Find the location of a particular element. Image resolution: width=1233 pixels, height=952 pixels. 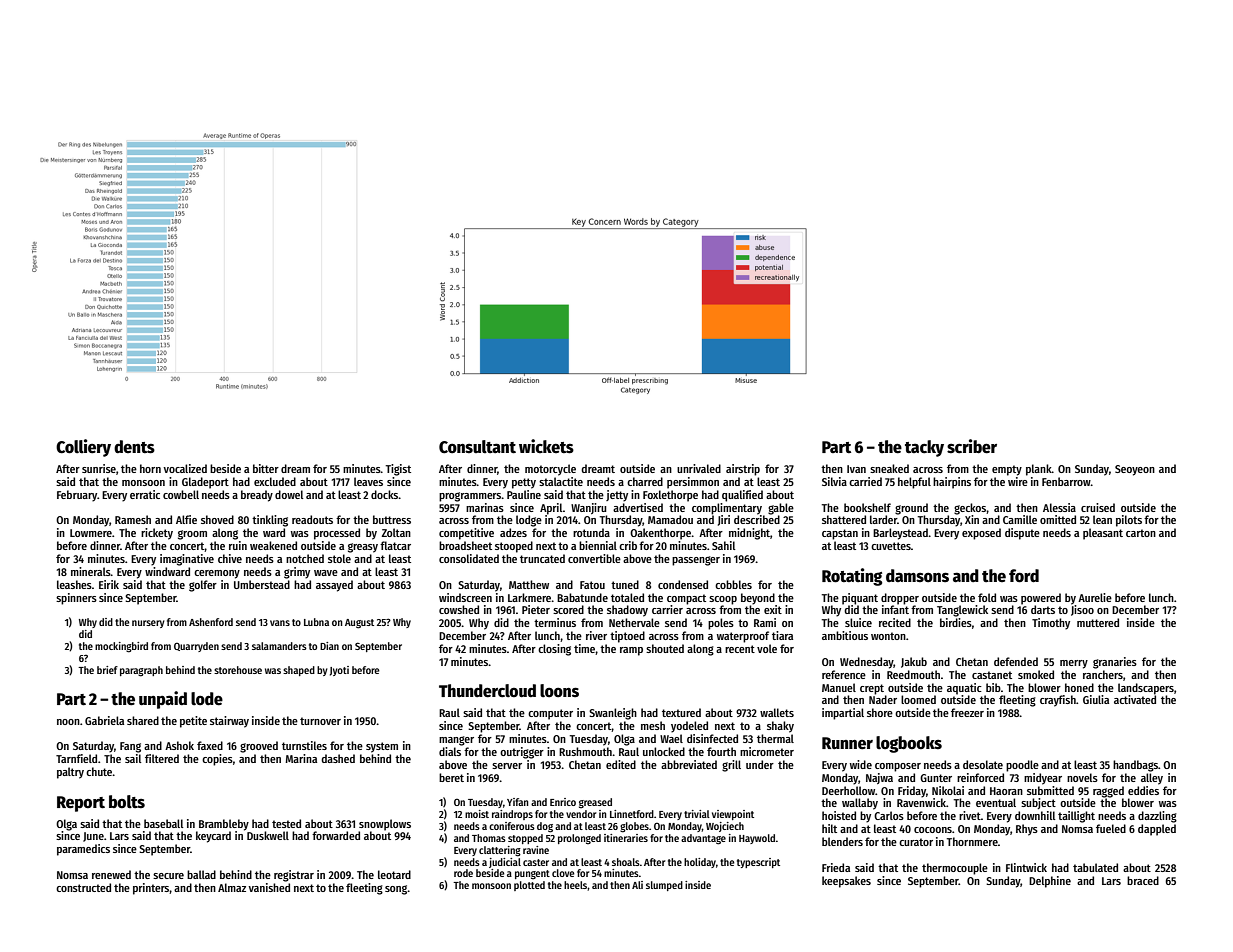

nursery is located at coordinates (148, 624).
